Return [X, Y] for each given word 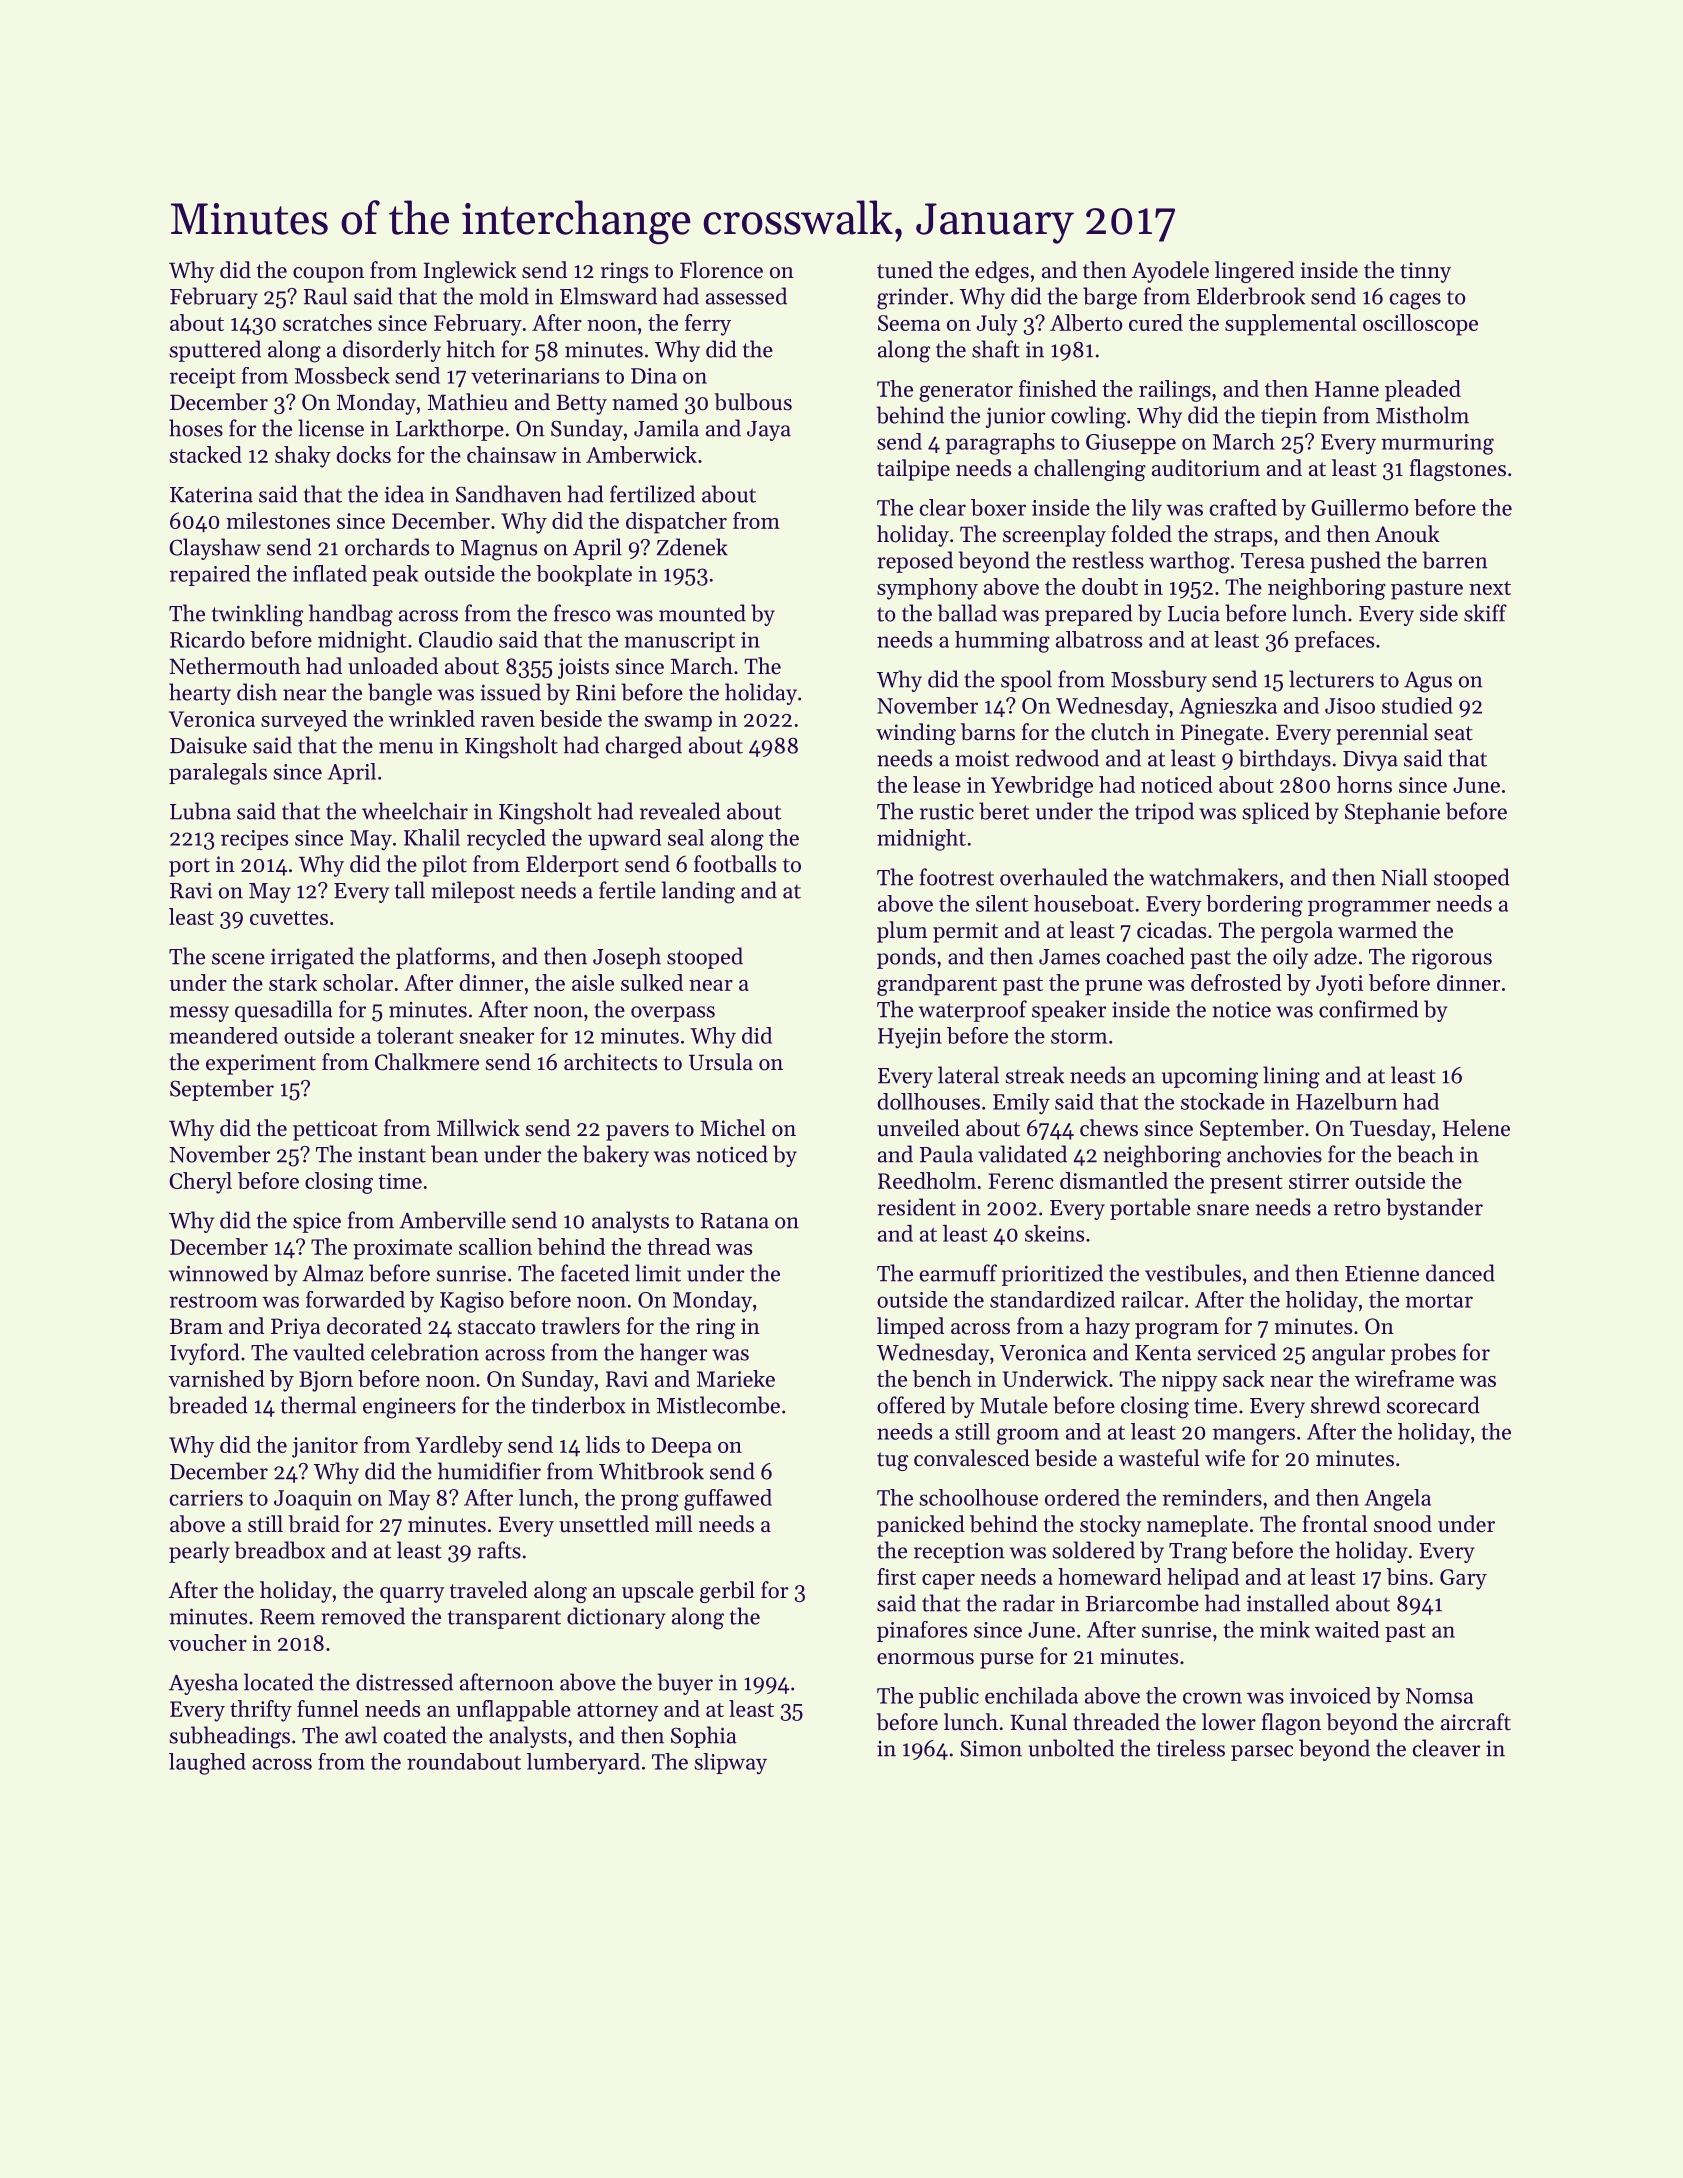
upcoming [1210, 1078]
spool [1026, 681]
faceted [595, 1273]
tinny [1425, 272]
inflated [330, 573]
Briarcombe [1142, 1603]
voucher [208, 1642]
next [1490, 588]
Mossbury [1159, 681]
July [997, 325]
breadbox [279, 1550]
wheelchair [415, 811]
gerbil [727, 1592]
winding [916, 734]
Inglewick [470, 272]
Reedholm [927, 1180]
